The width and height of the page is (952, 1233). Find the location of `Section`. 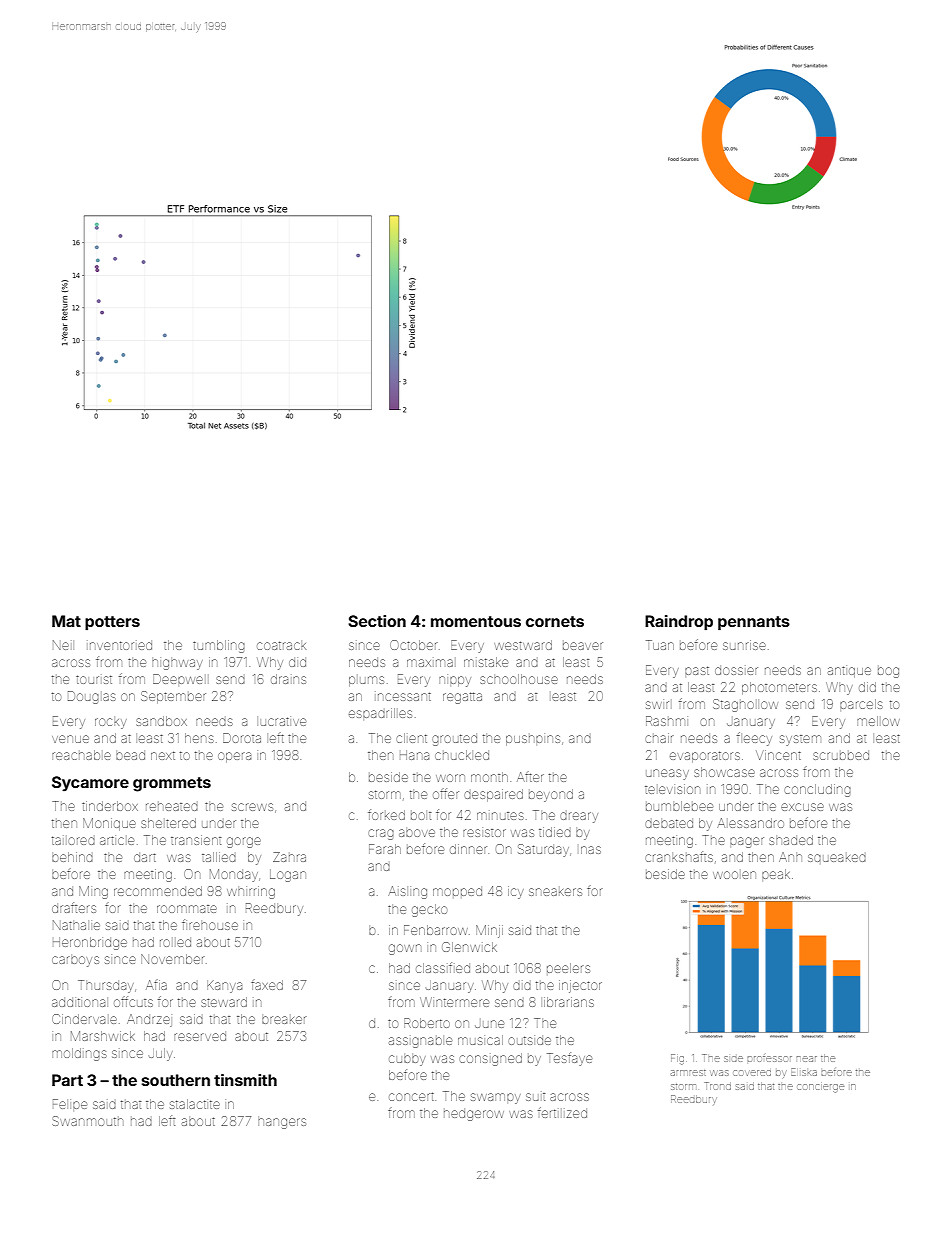

Section is located at coordinates (377, 621).
